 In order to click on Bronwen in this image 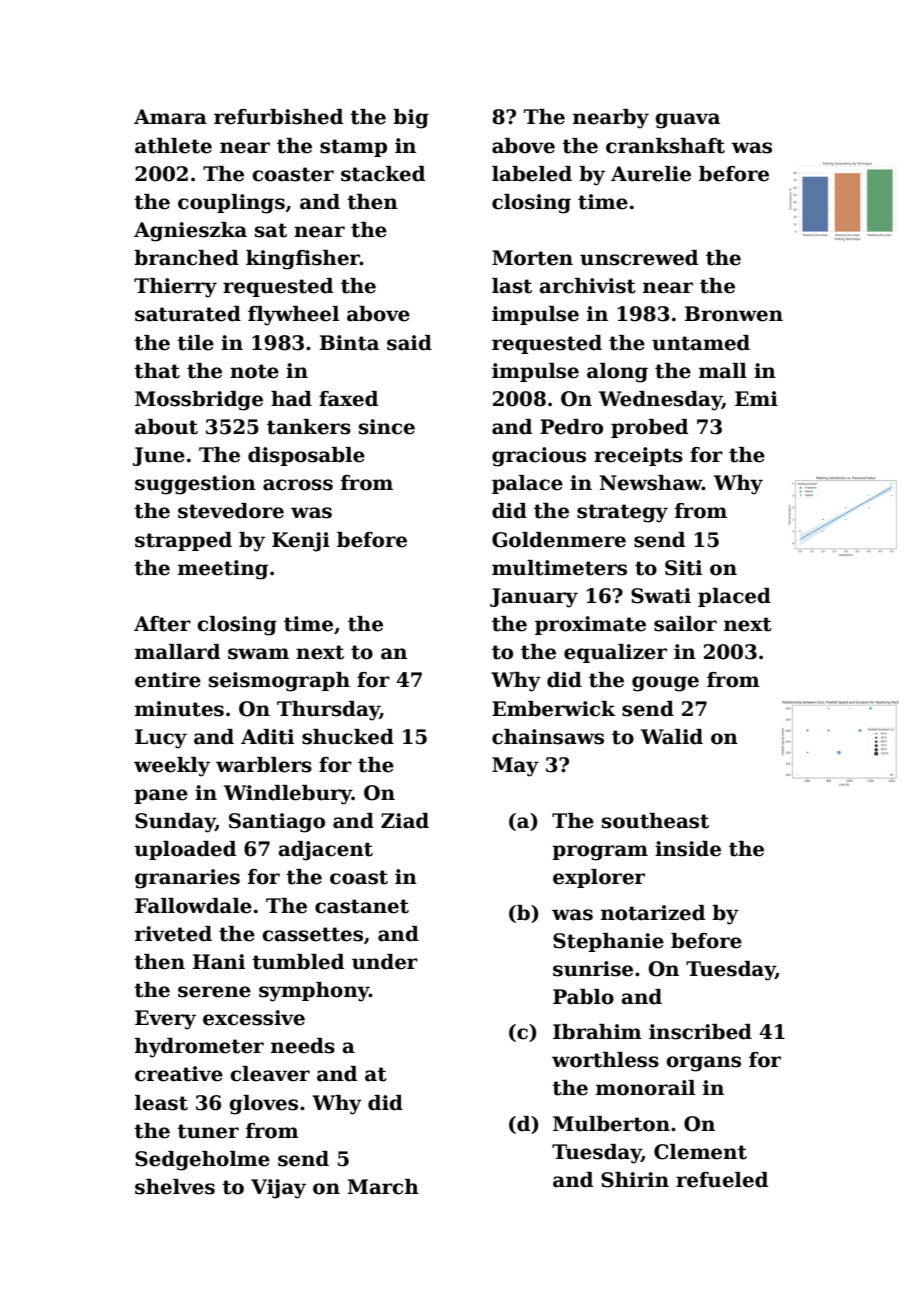, I will do `click(734, 314)`.
